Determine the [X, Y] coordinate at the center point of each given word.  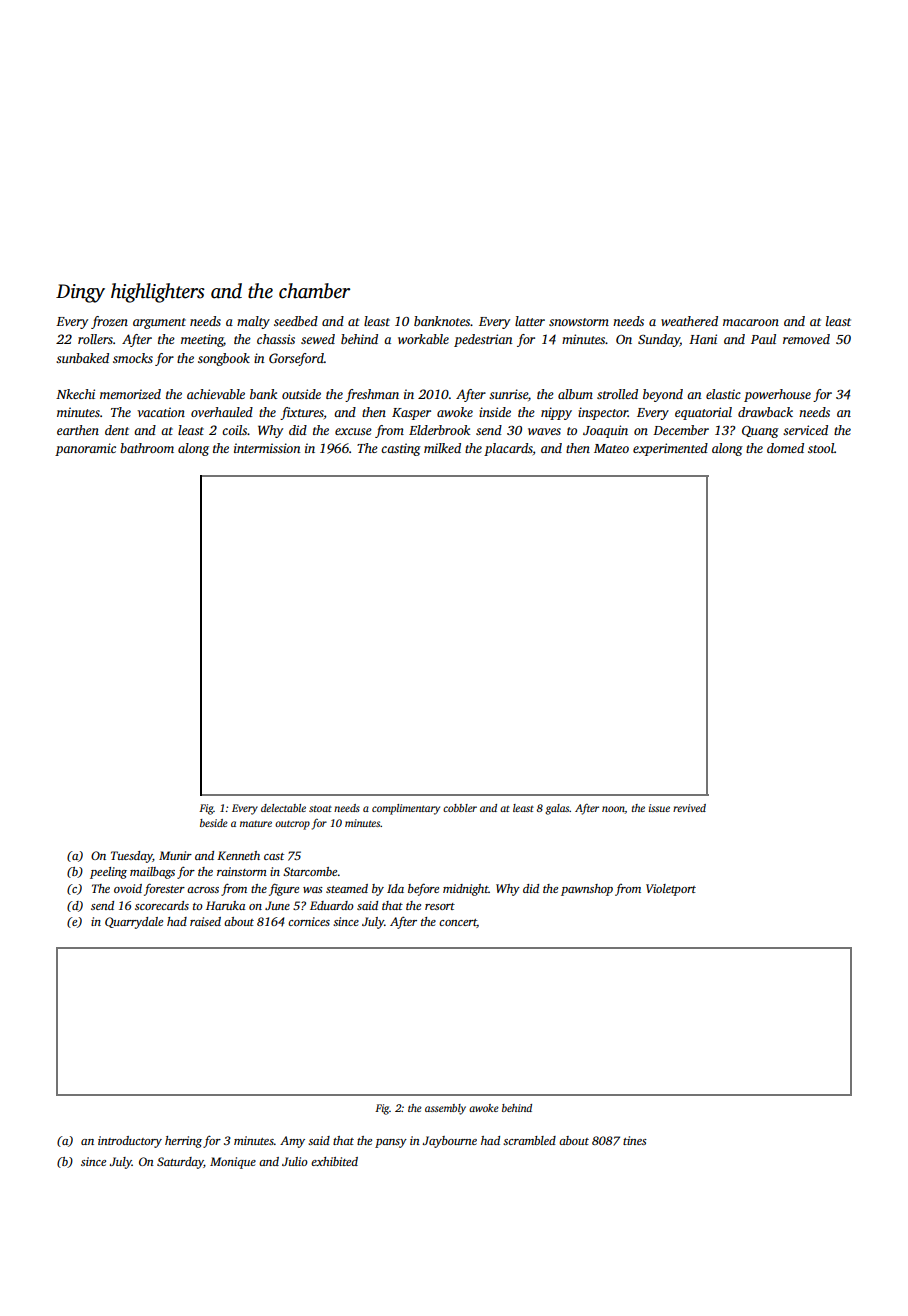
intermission [267, 448]
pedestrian [483, 340]
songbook [224, 359]
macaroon [751, 322]
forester [164, 889]
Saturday [180, 1163]
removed [806, 339]
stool [821, 448]
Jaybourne [450, 1142]
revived [689, 808]
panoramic [85, 449]
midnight [466, 890]
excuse [353, 431]
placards [508, 449]
